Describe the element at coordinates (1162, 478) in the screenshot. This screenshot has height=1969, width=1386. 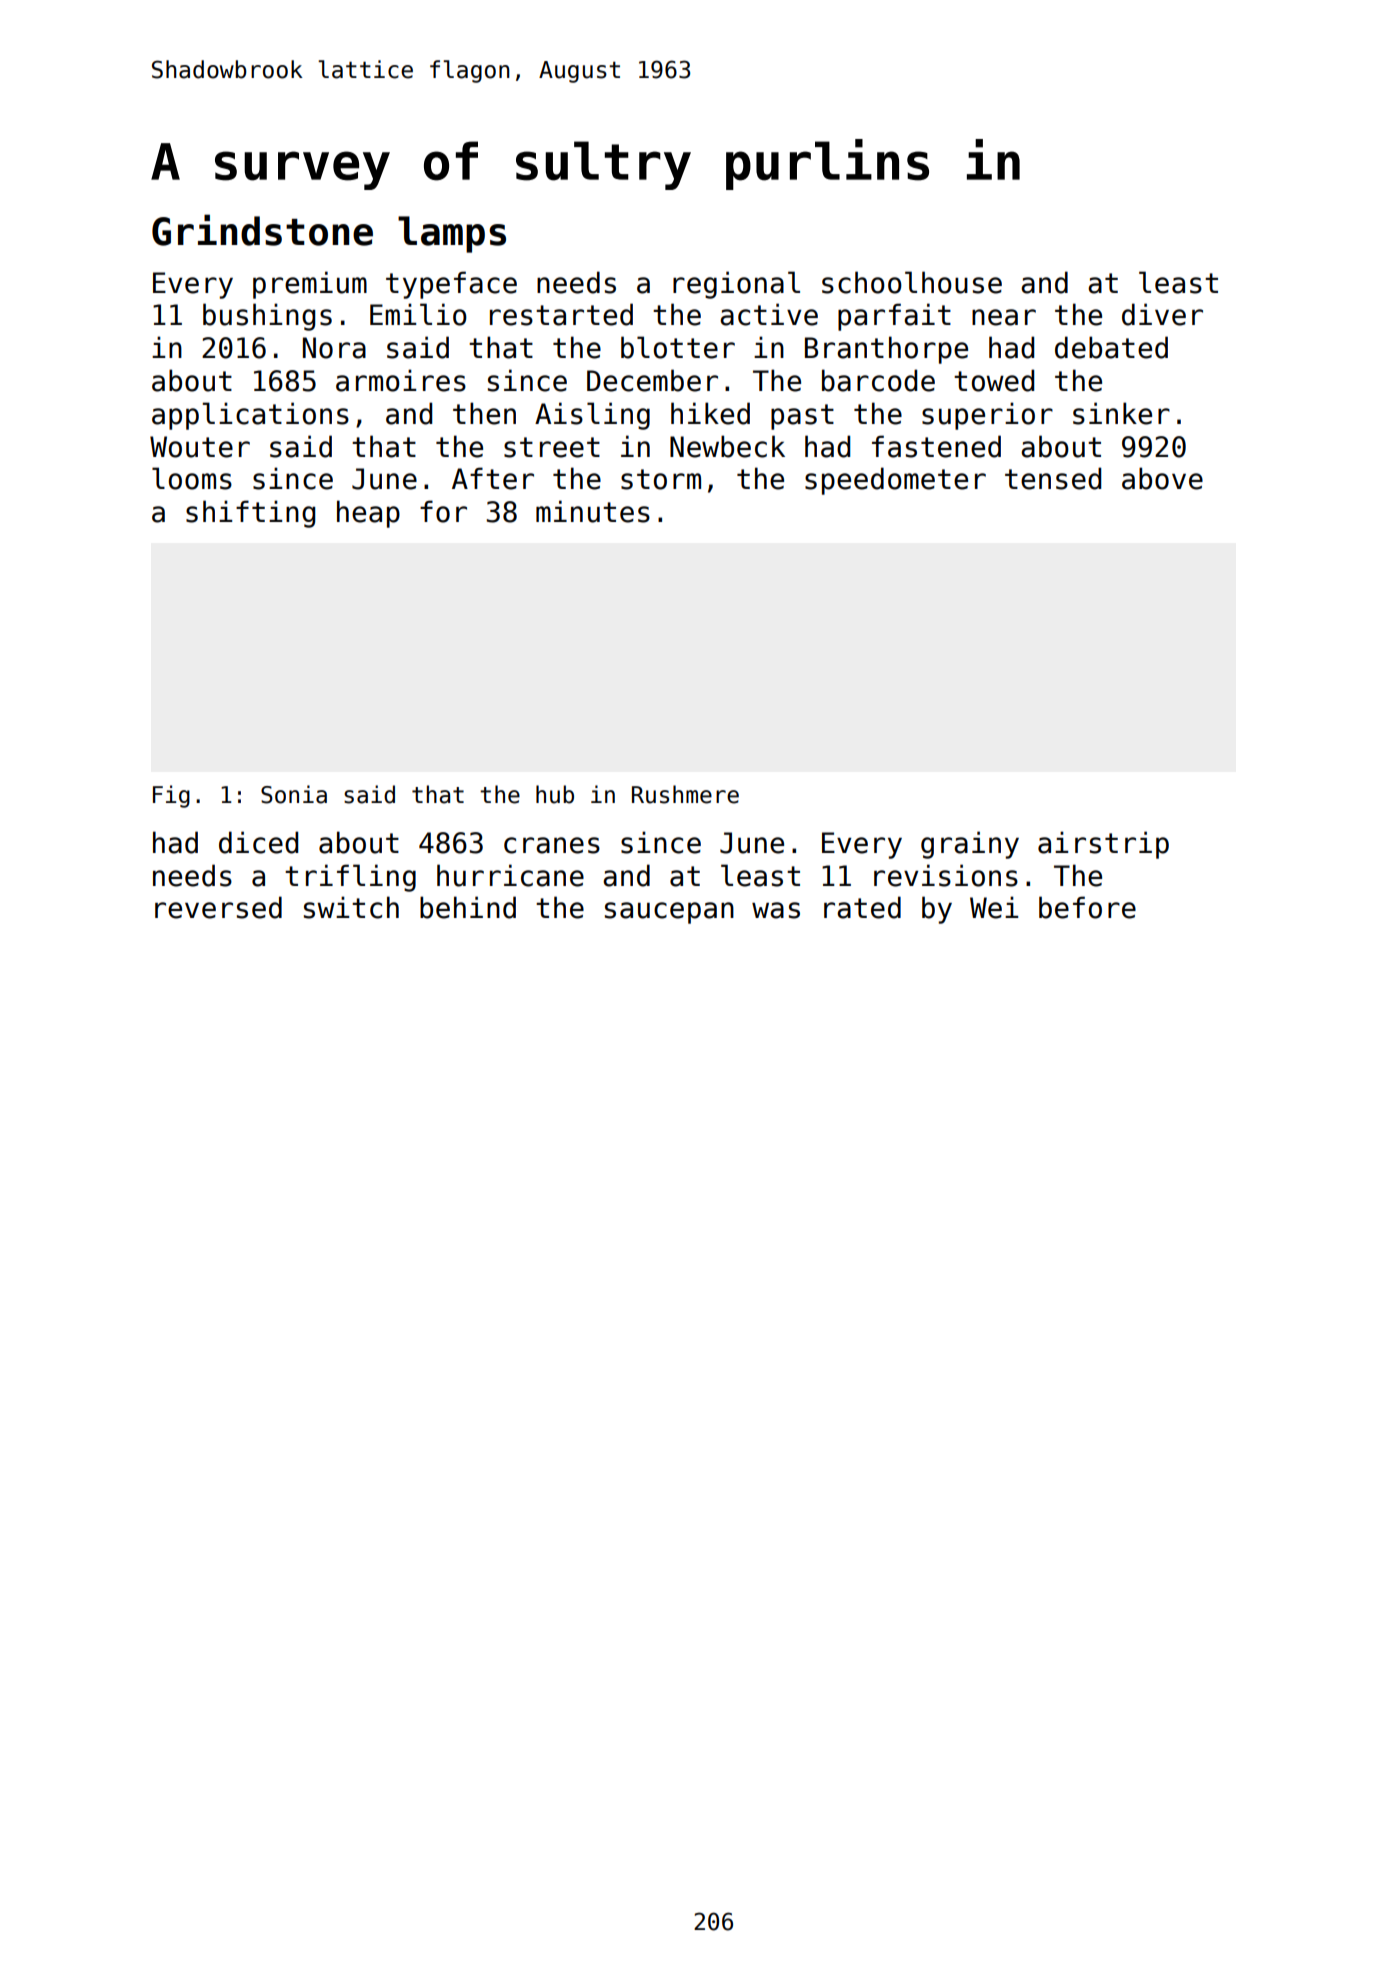
I see `above` at that location.
